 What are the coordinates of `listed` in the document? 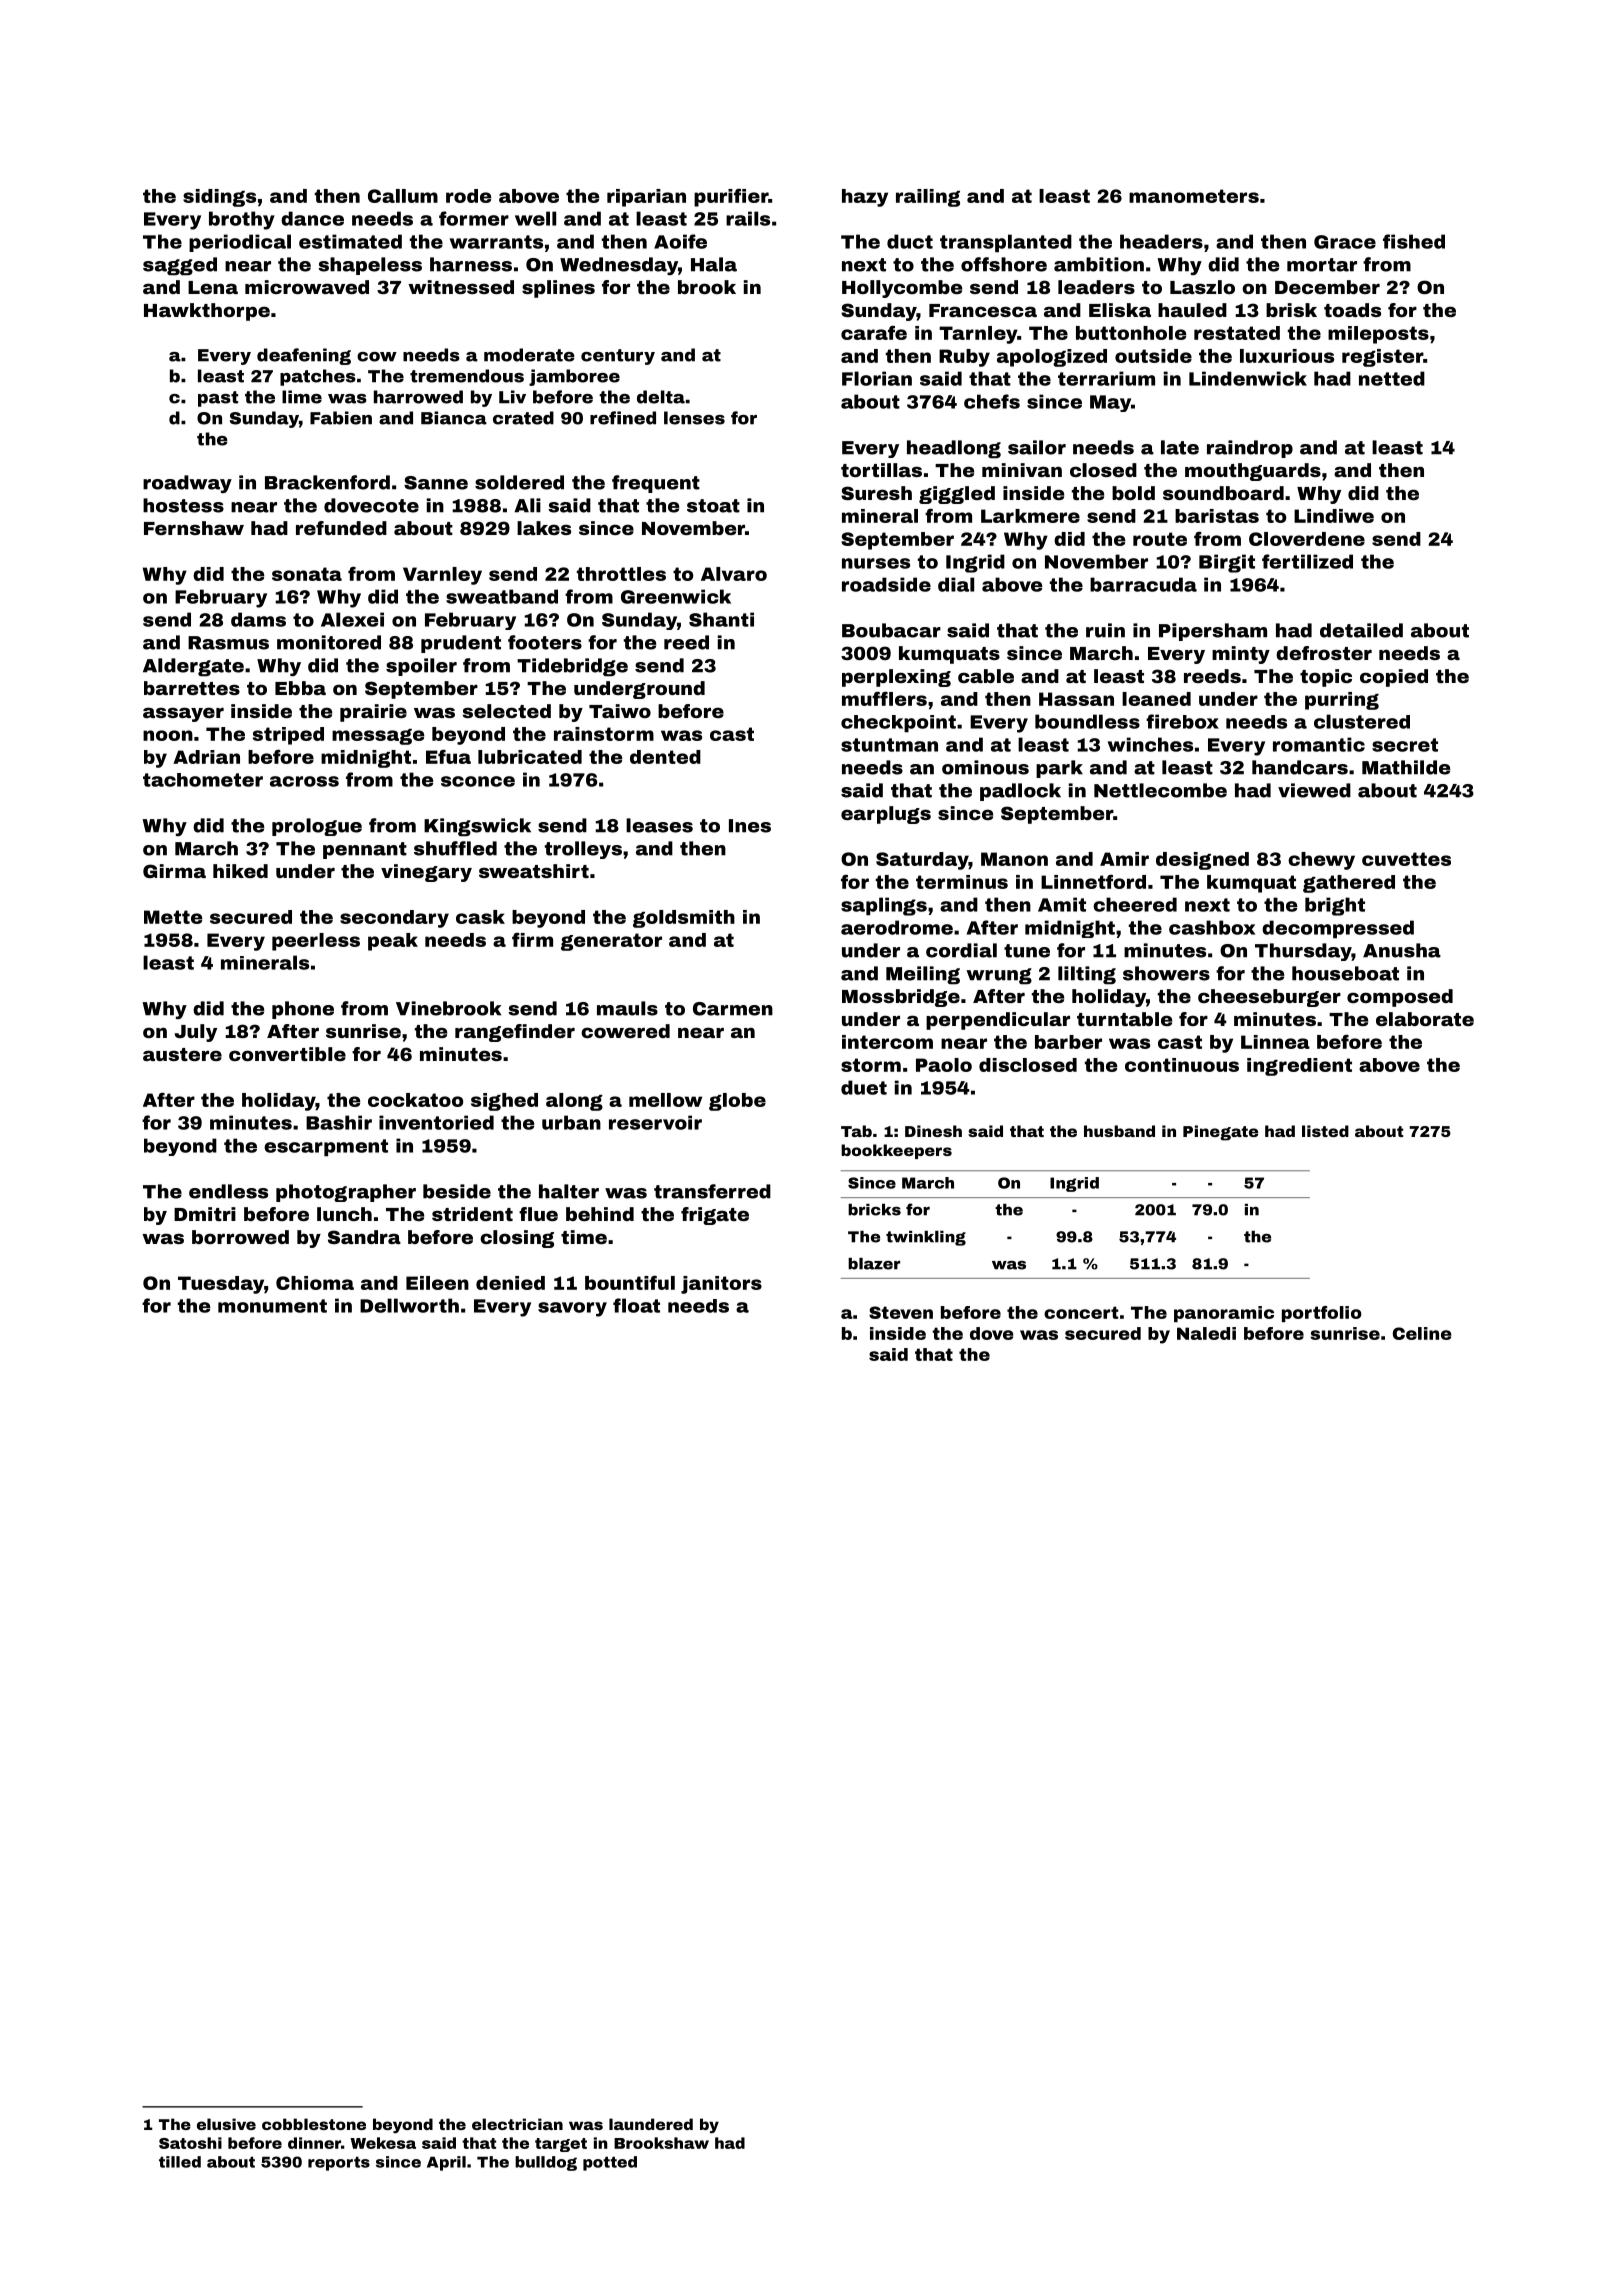 It's located at (1325, 1131).
